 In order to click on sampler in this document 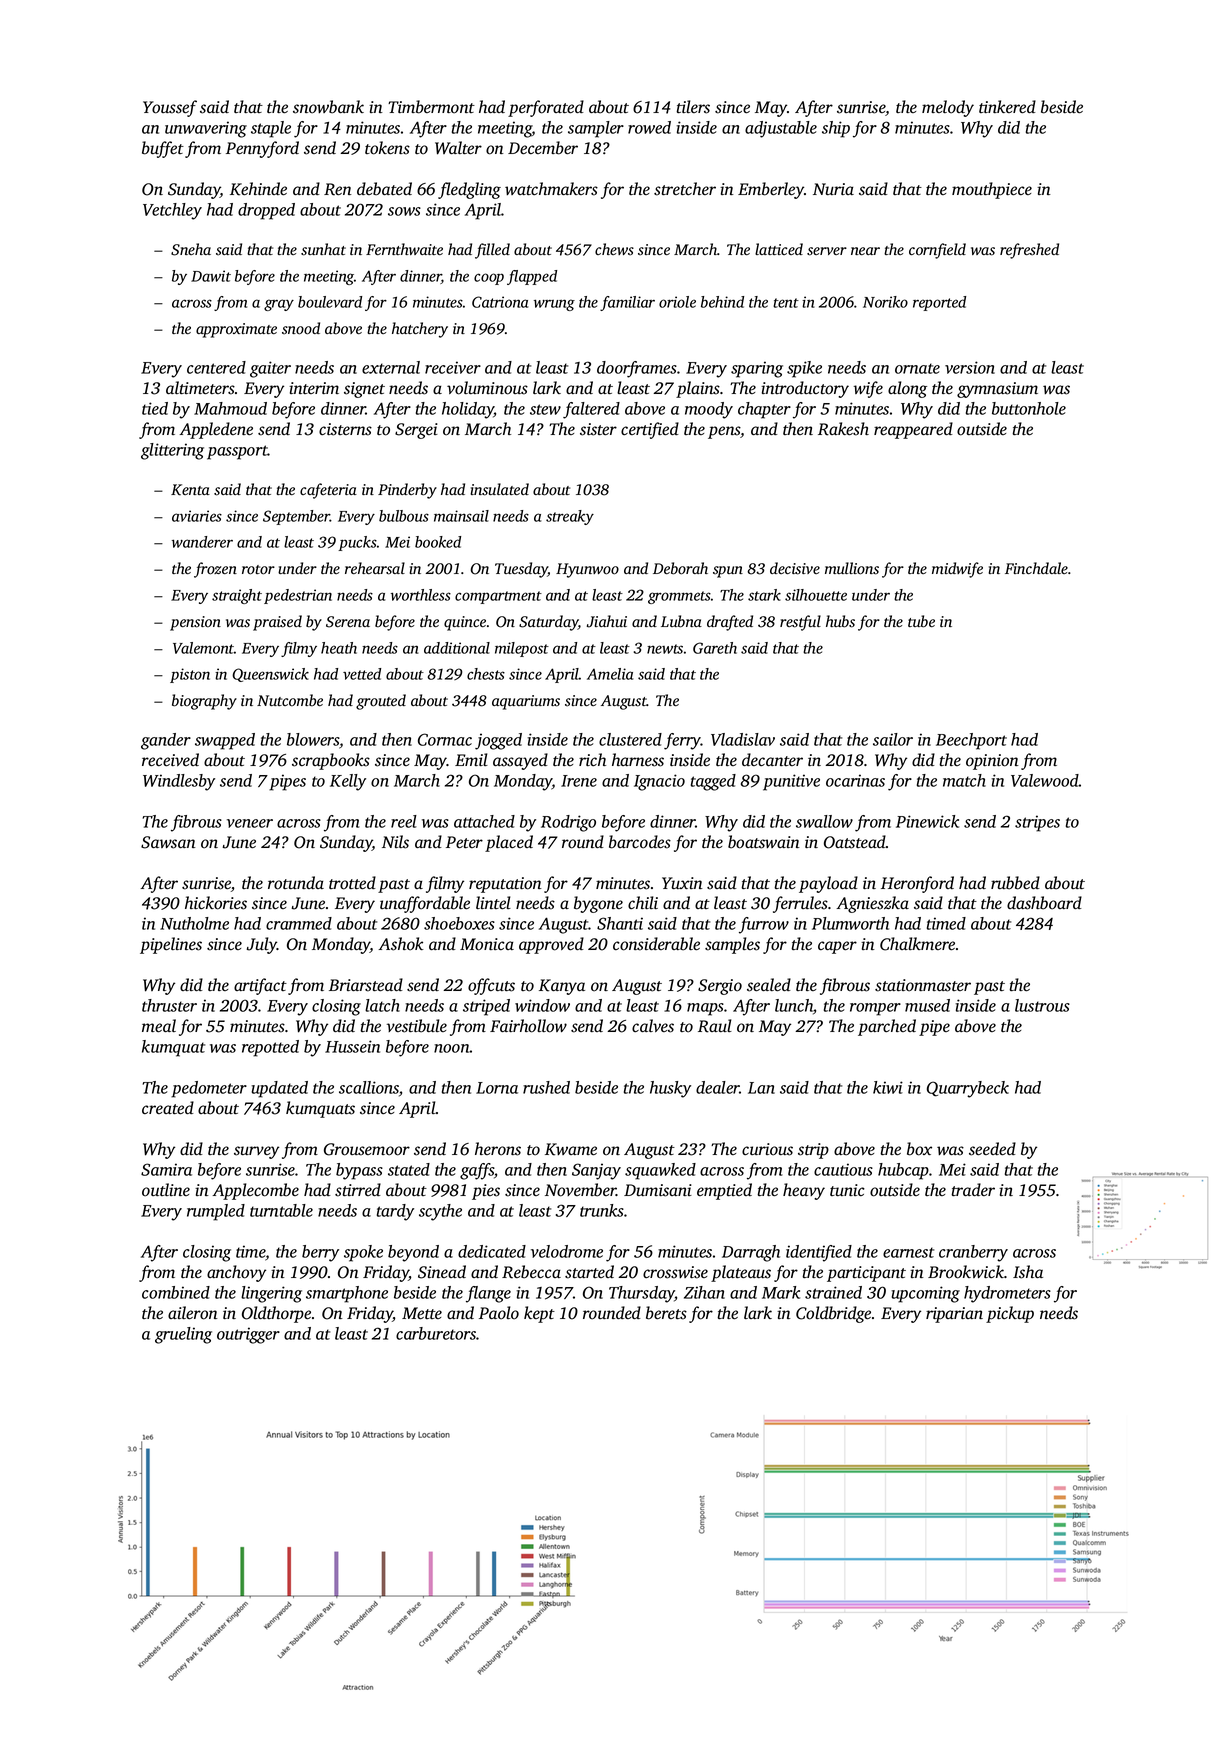, I will do `click(596, 129)`.
